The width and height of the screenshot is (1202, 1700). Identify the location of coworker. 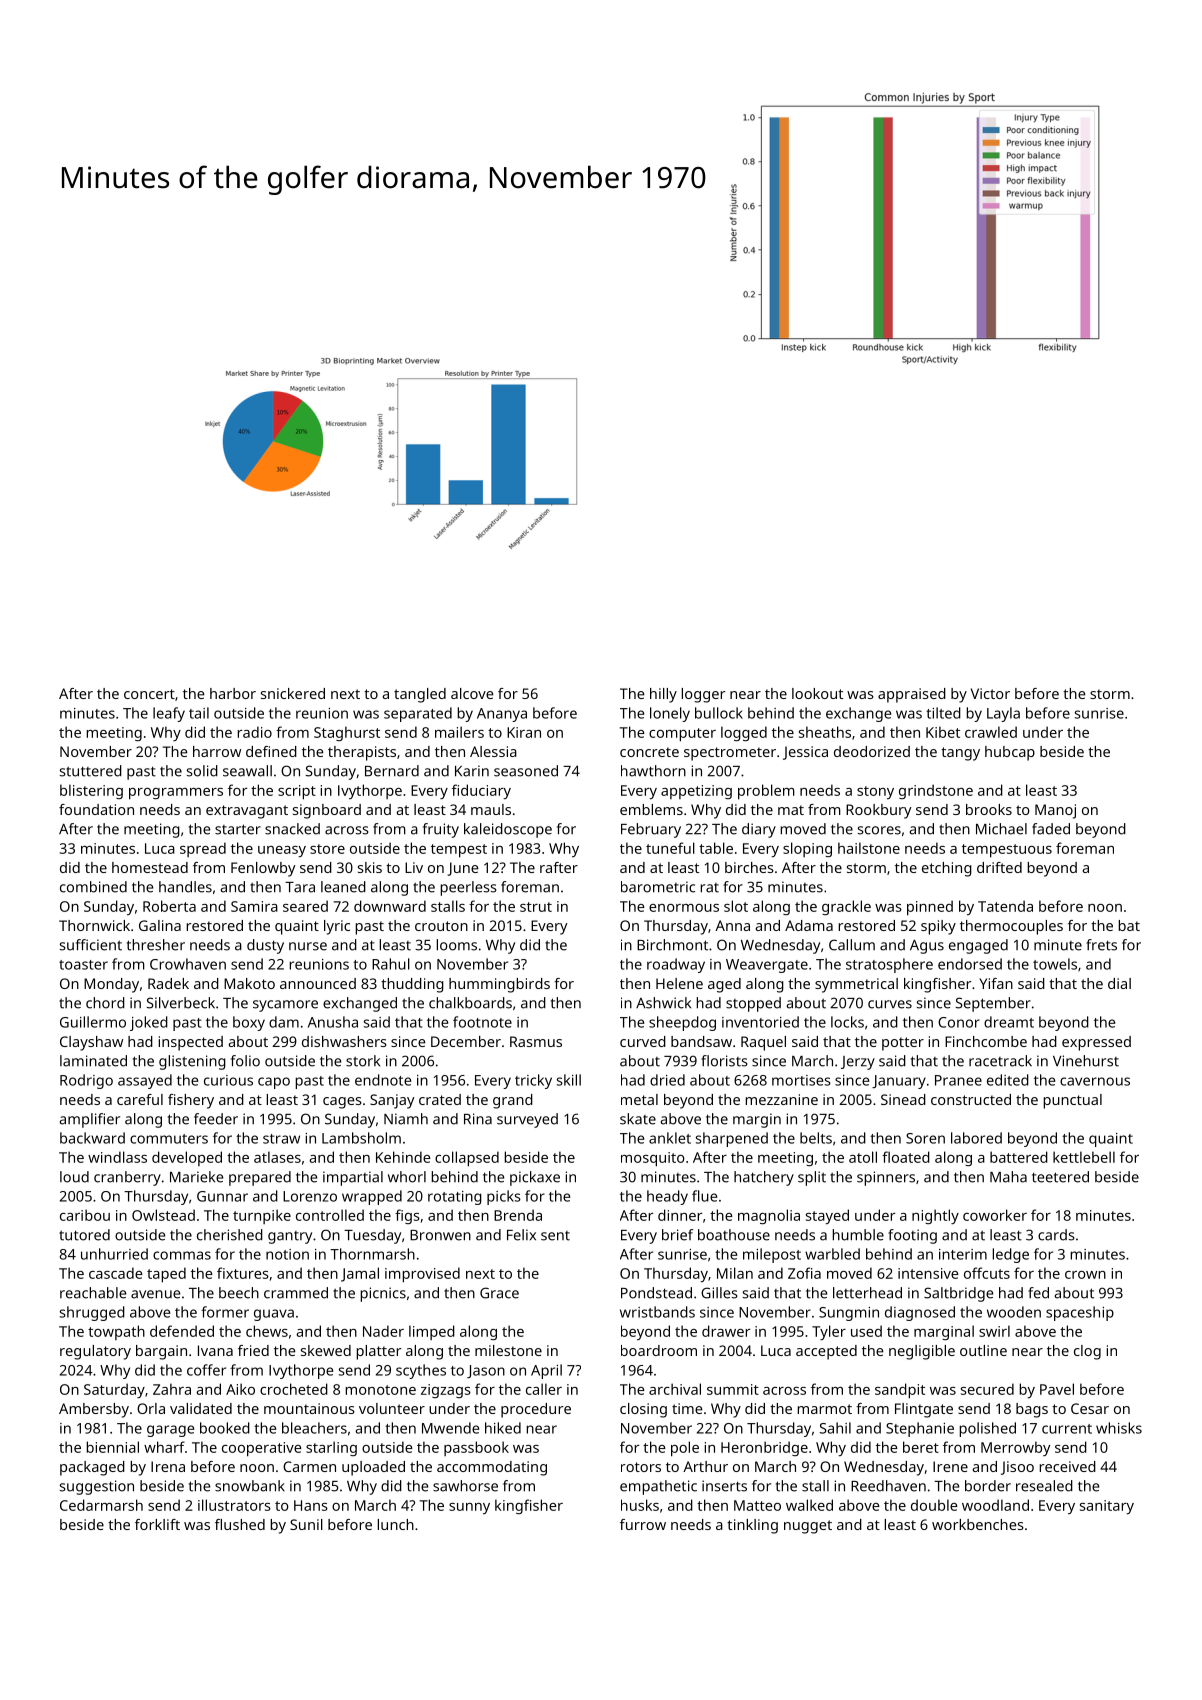
(995, 1215).
